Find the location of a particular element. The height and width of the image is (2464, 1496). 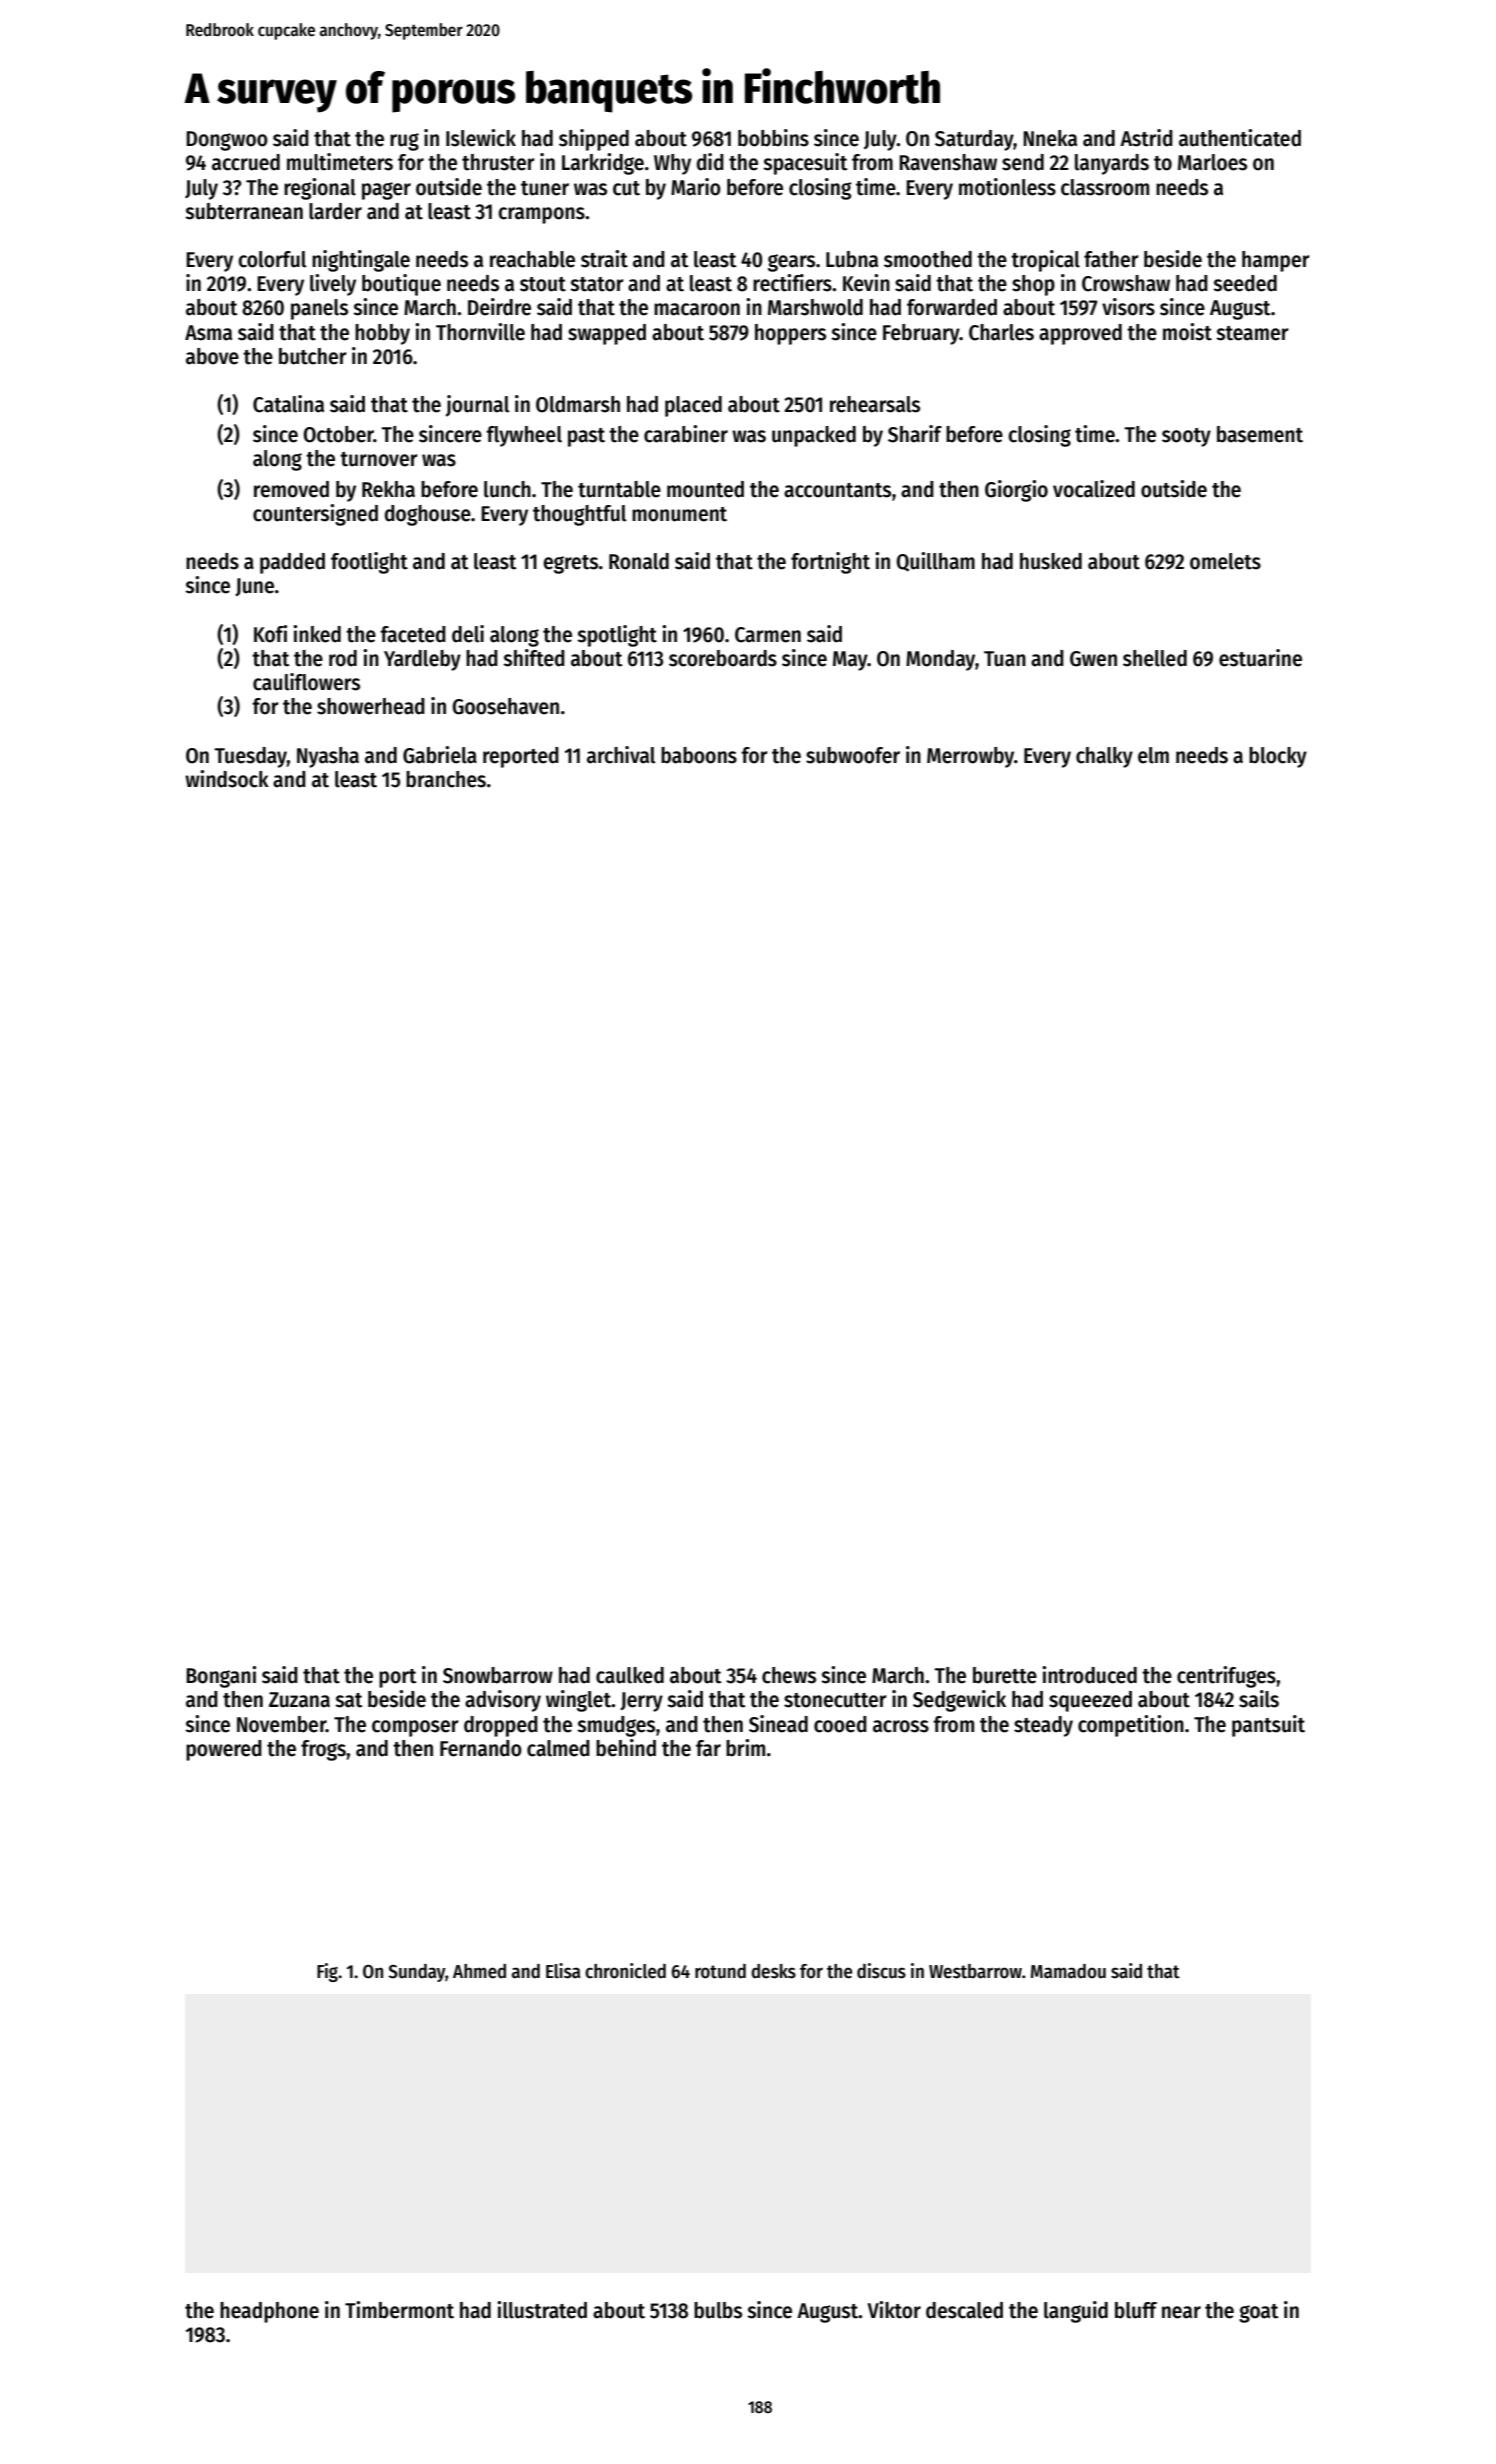

Islewick is located at coordinates (481, 138).
